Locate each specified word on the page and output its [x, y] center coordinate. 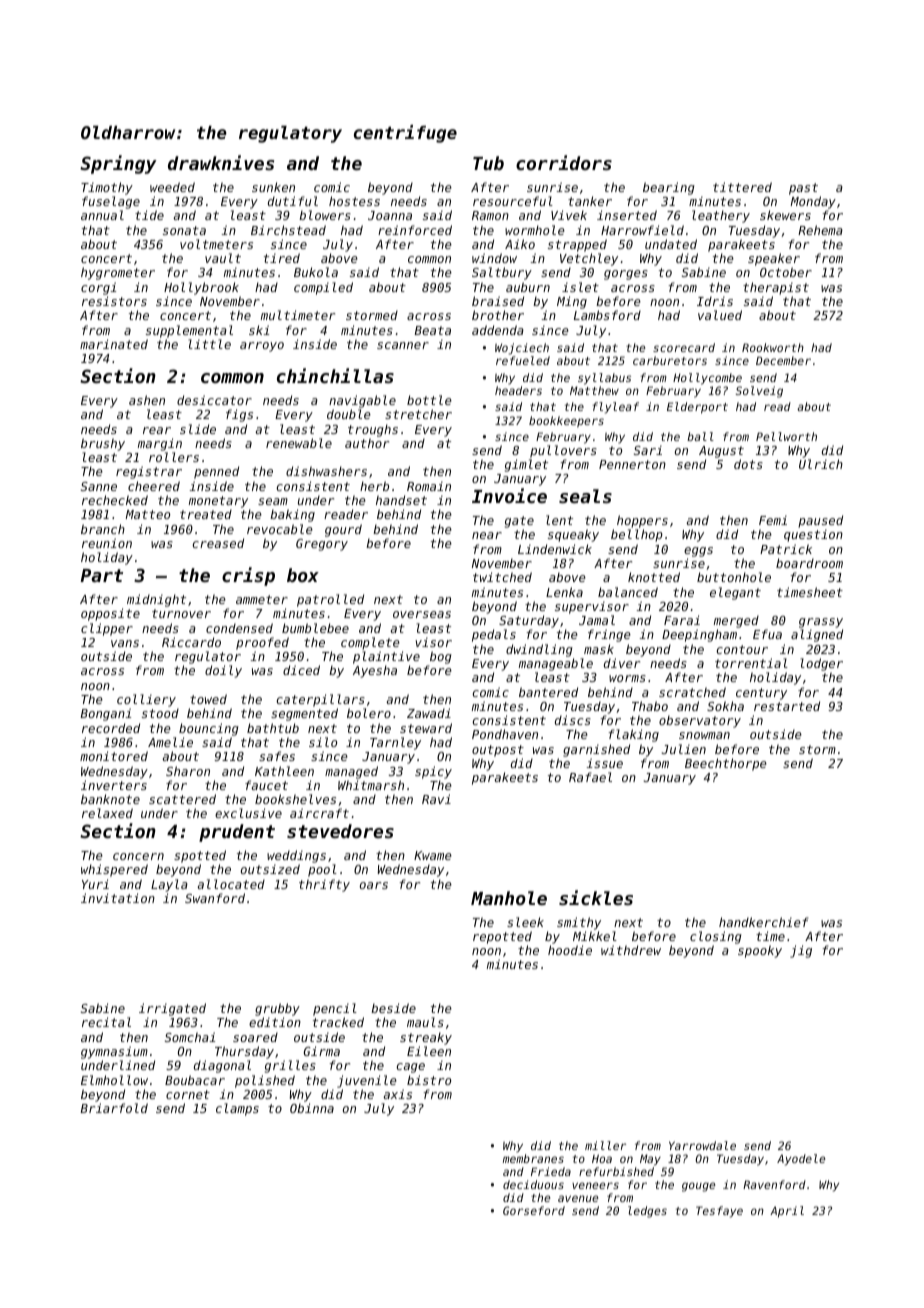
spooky [760, 951]
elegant [735, 593]
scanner [403, 345]
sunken [273, 187]
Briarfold [114, 1108]
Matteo [147, 514]
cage [410, 1068]
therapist [776, 288]
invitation [118, 898]
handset [401, 500]
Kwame [433, 855]
